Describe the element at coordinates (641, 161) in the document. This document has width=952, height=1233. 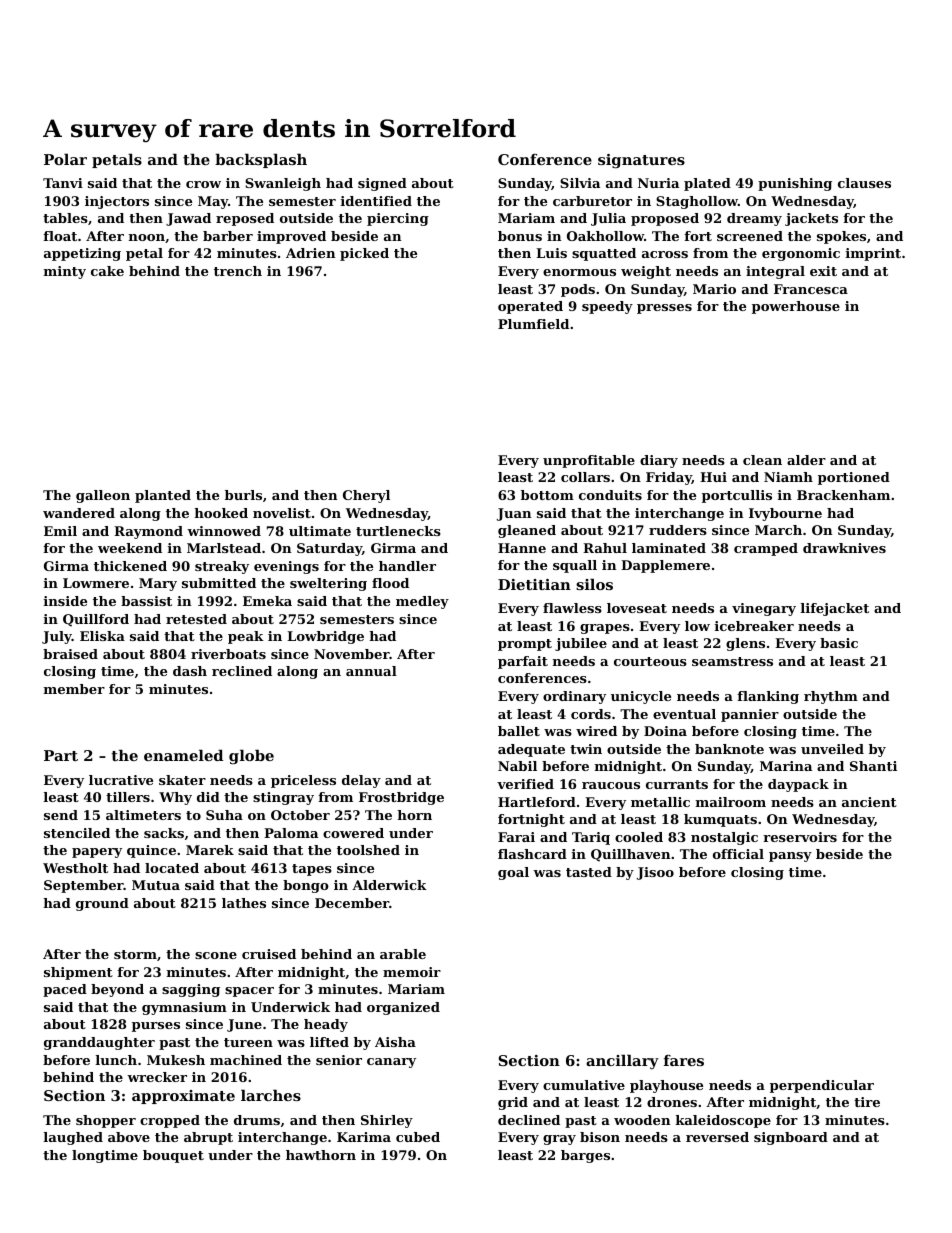
I see `signatures` at that location.
